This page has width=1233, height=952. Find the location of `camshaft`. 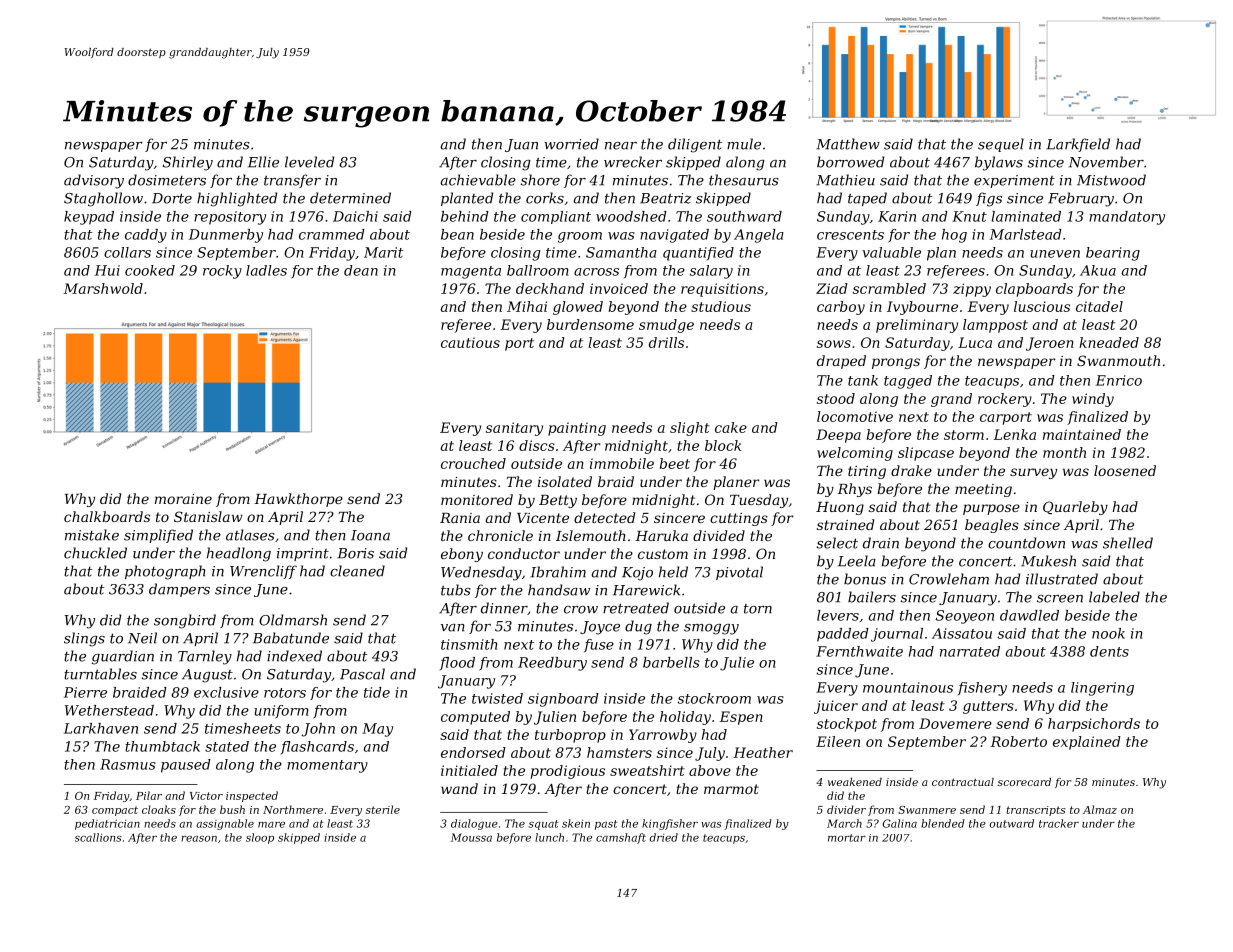

camshaft is located at coordinates (621, 838).
